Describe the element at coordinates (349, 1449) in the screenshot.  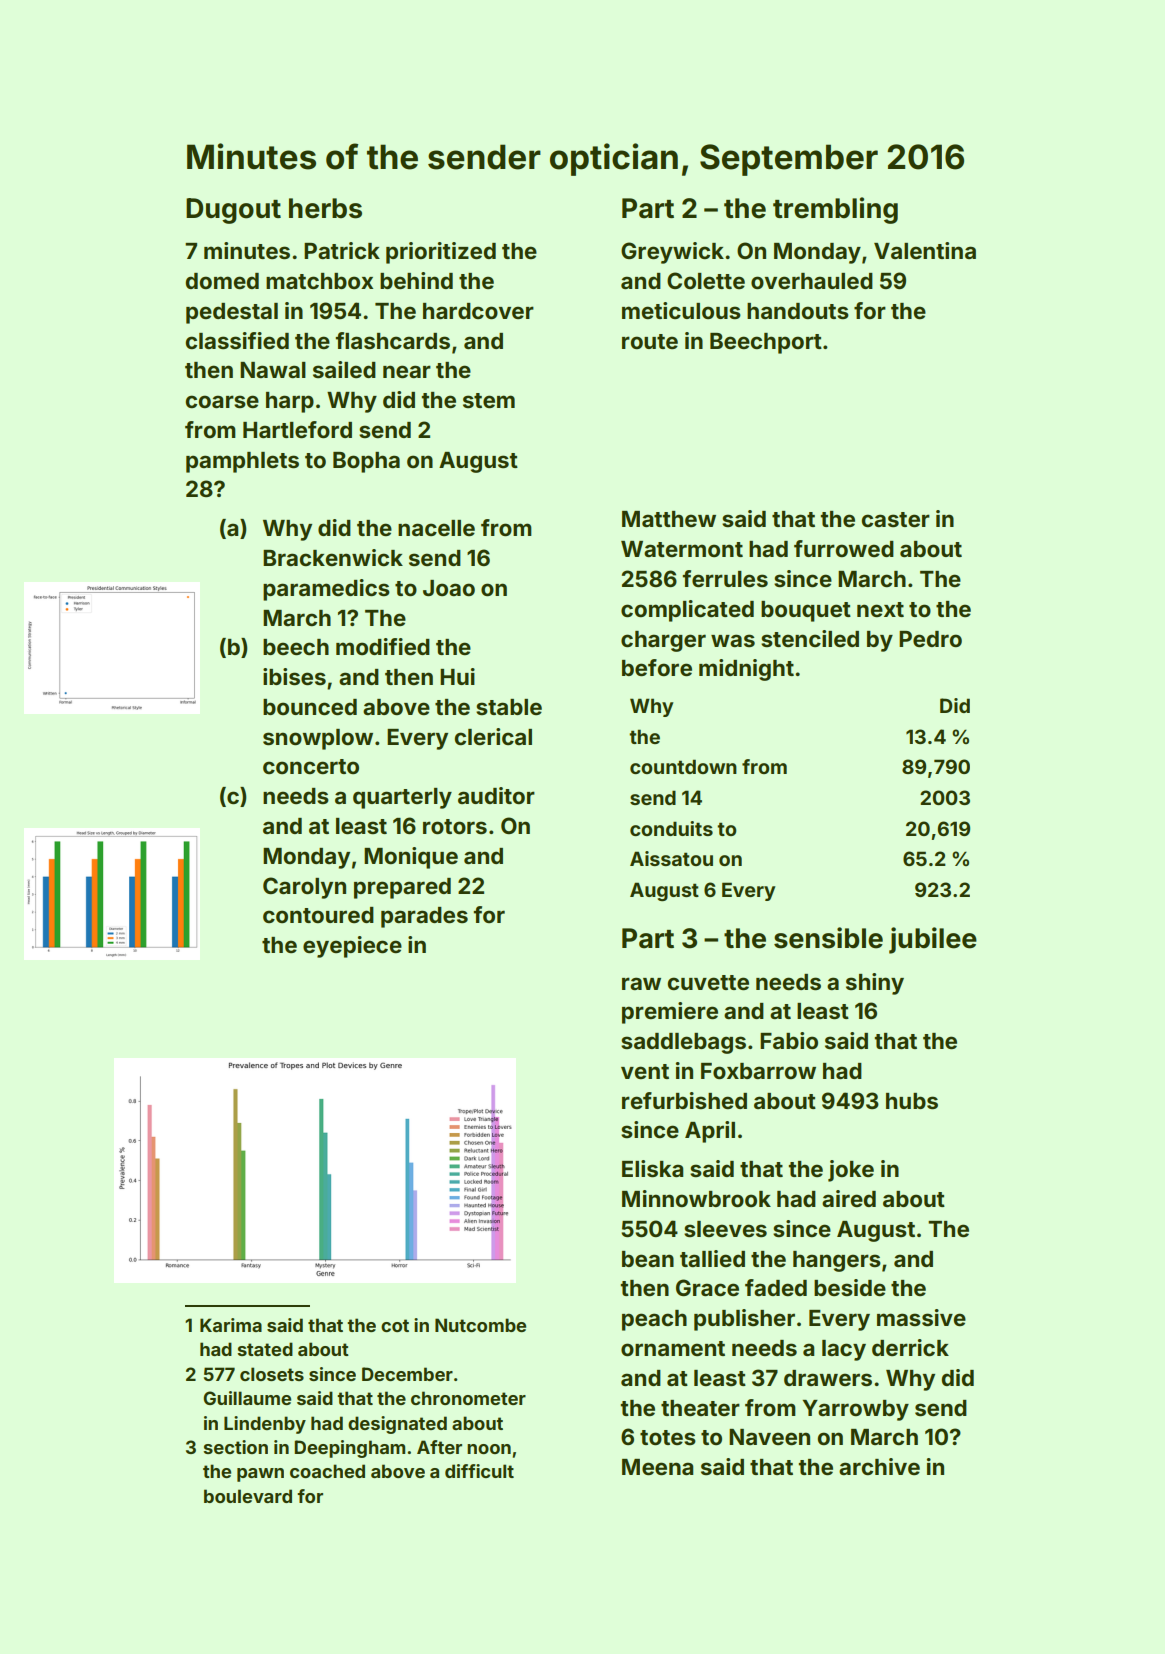
I see `Deepingham` at that location.
